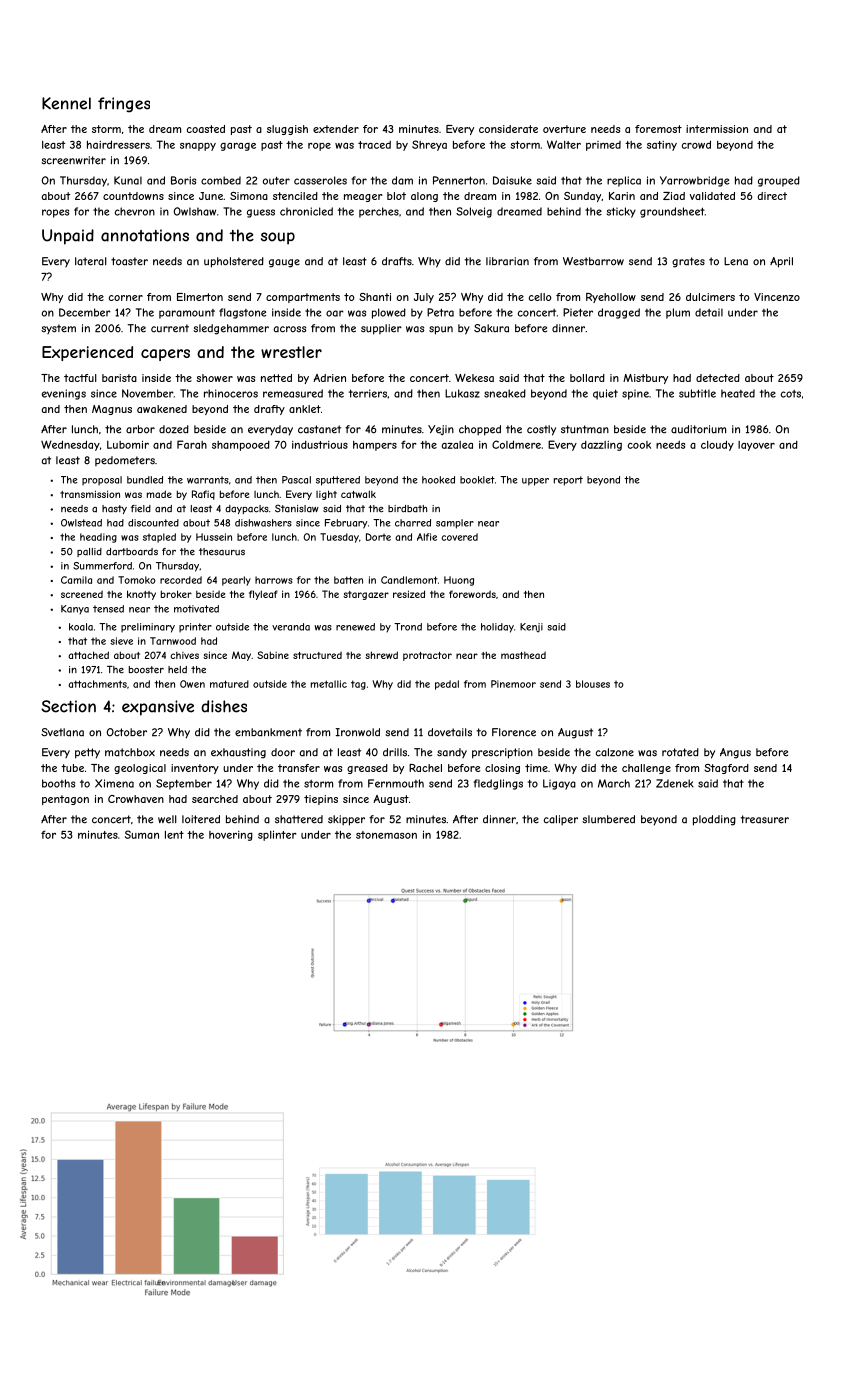 This screenshot has width=849, height=1400. Describe the element at coordinates (777, 297) in the screenshot. I see `Vincenzo` at that location.
